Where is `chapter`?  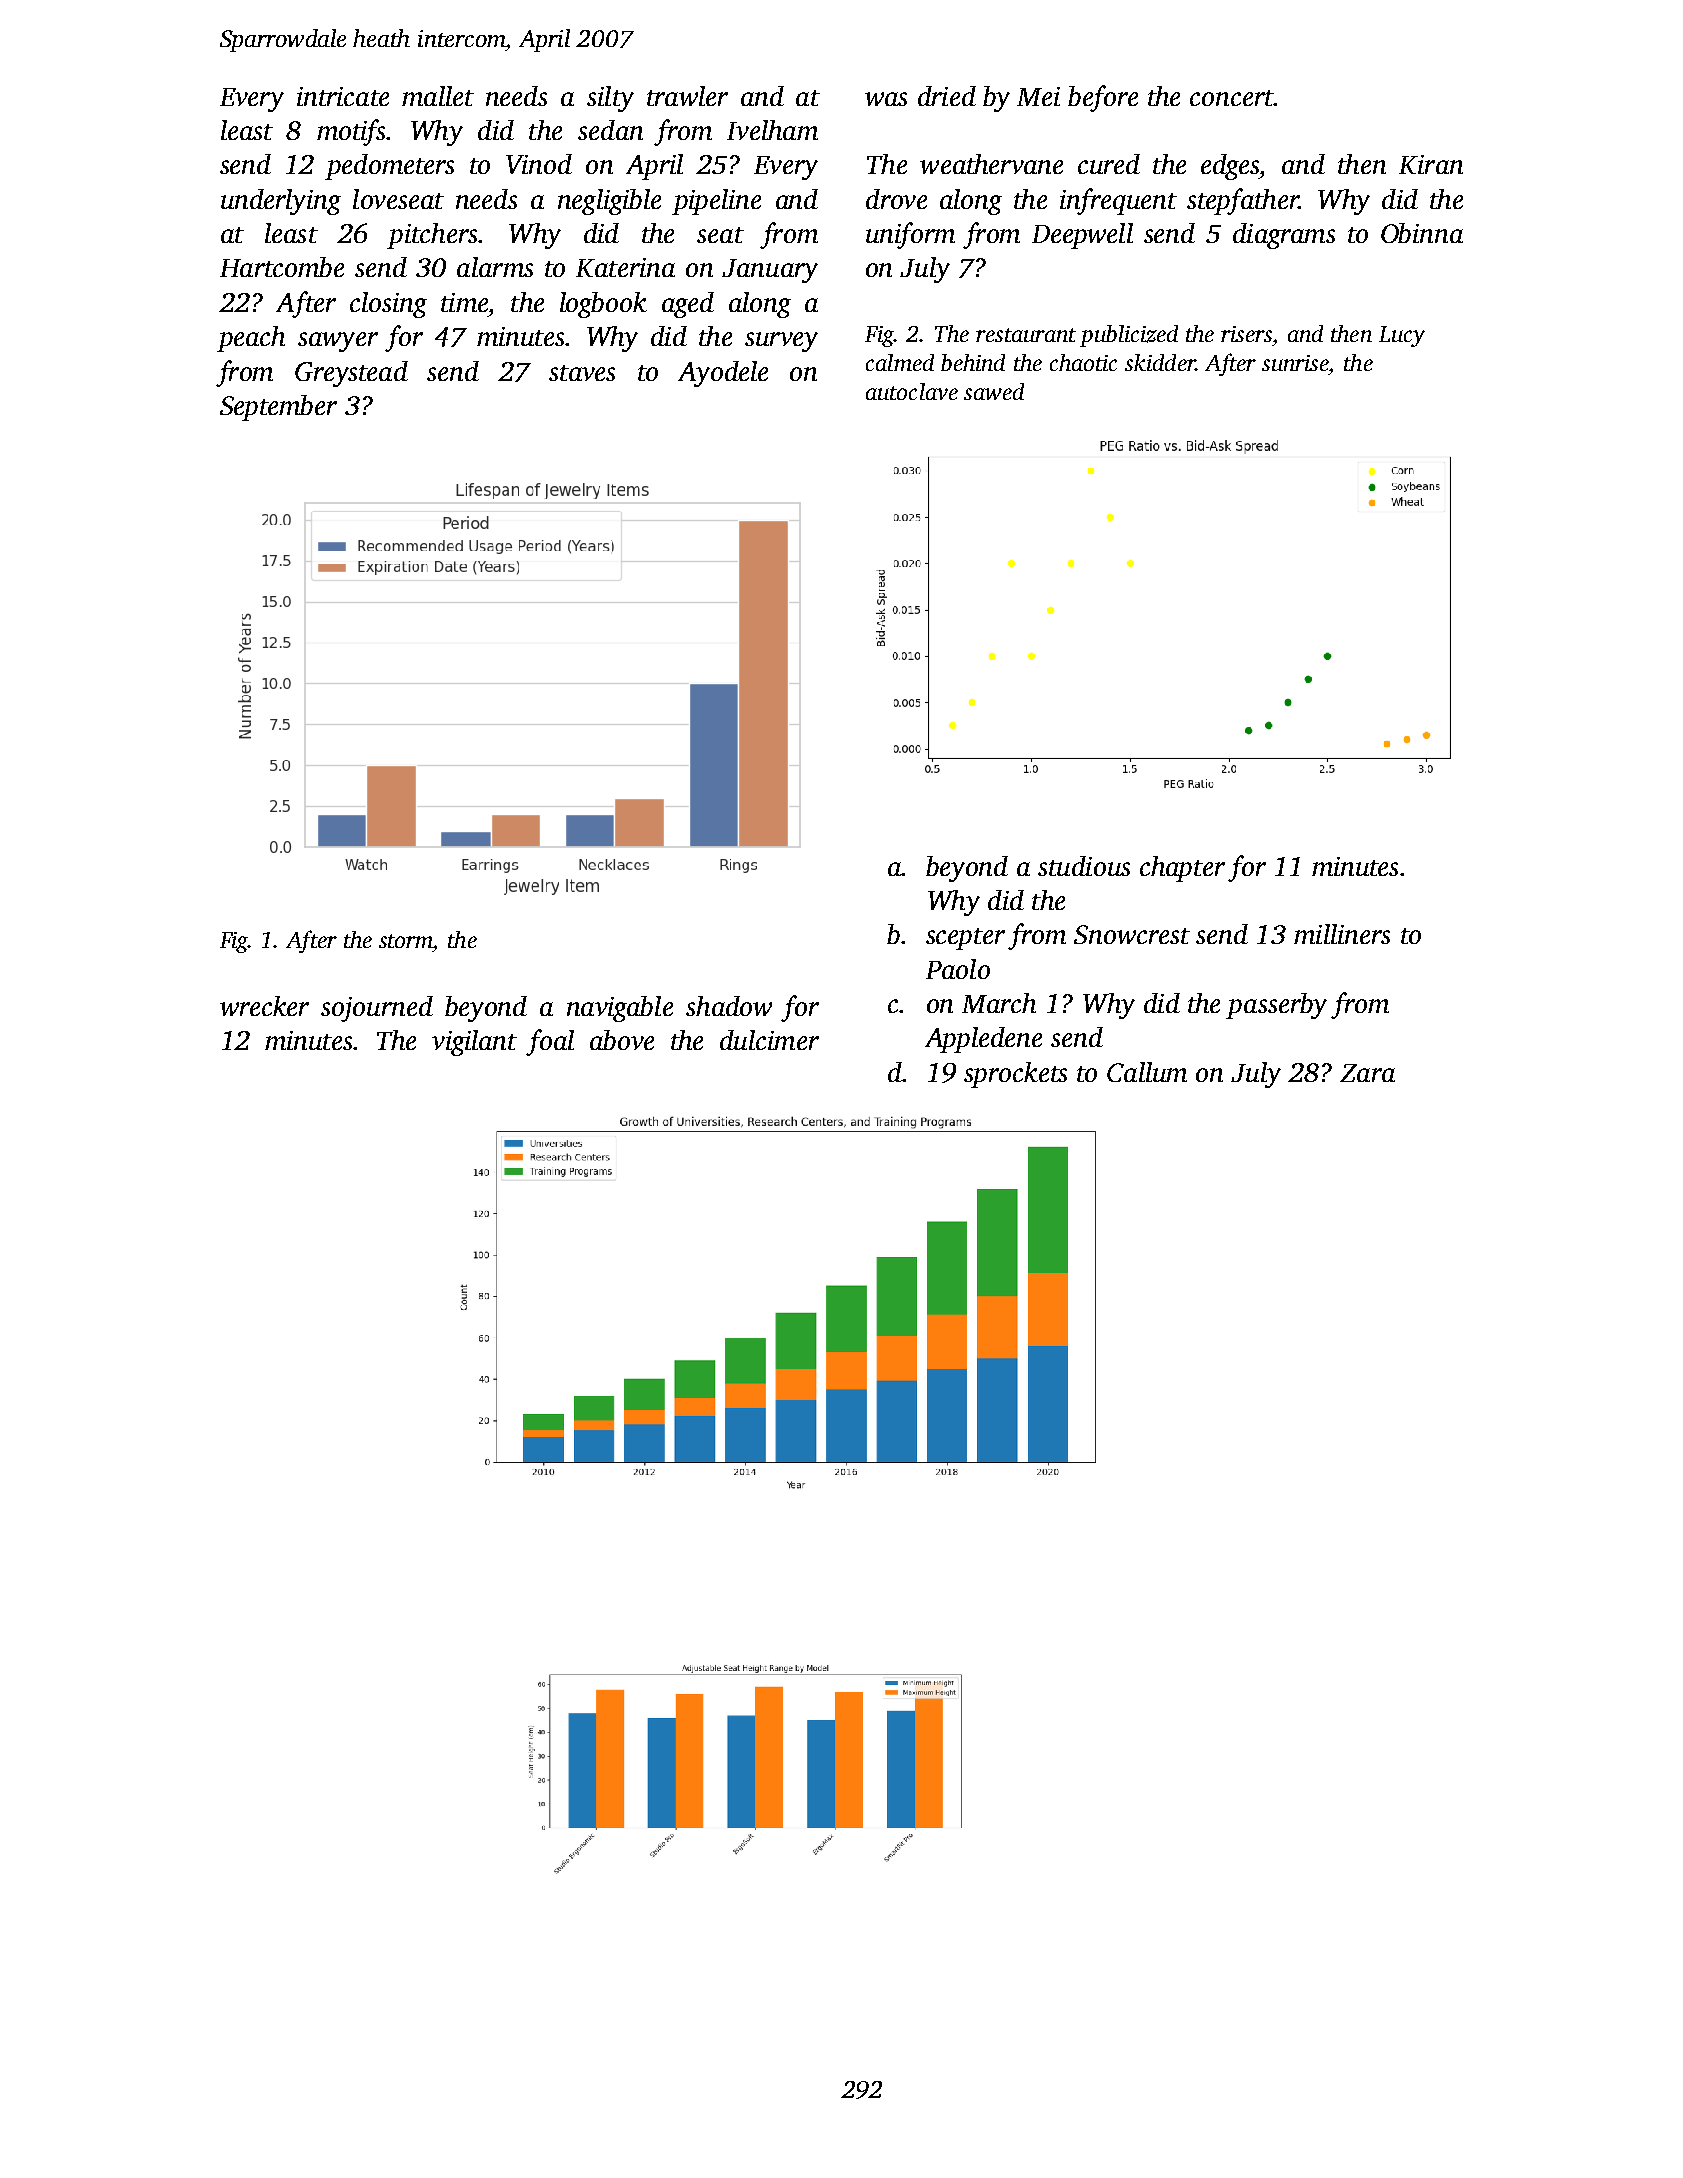 chapter is located at coordinates (1182, 869).
